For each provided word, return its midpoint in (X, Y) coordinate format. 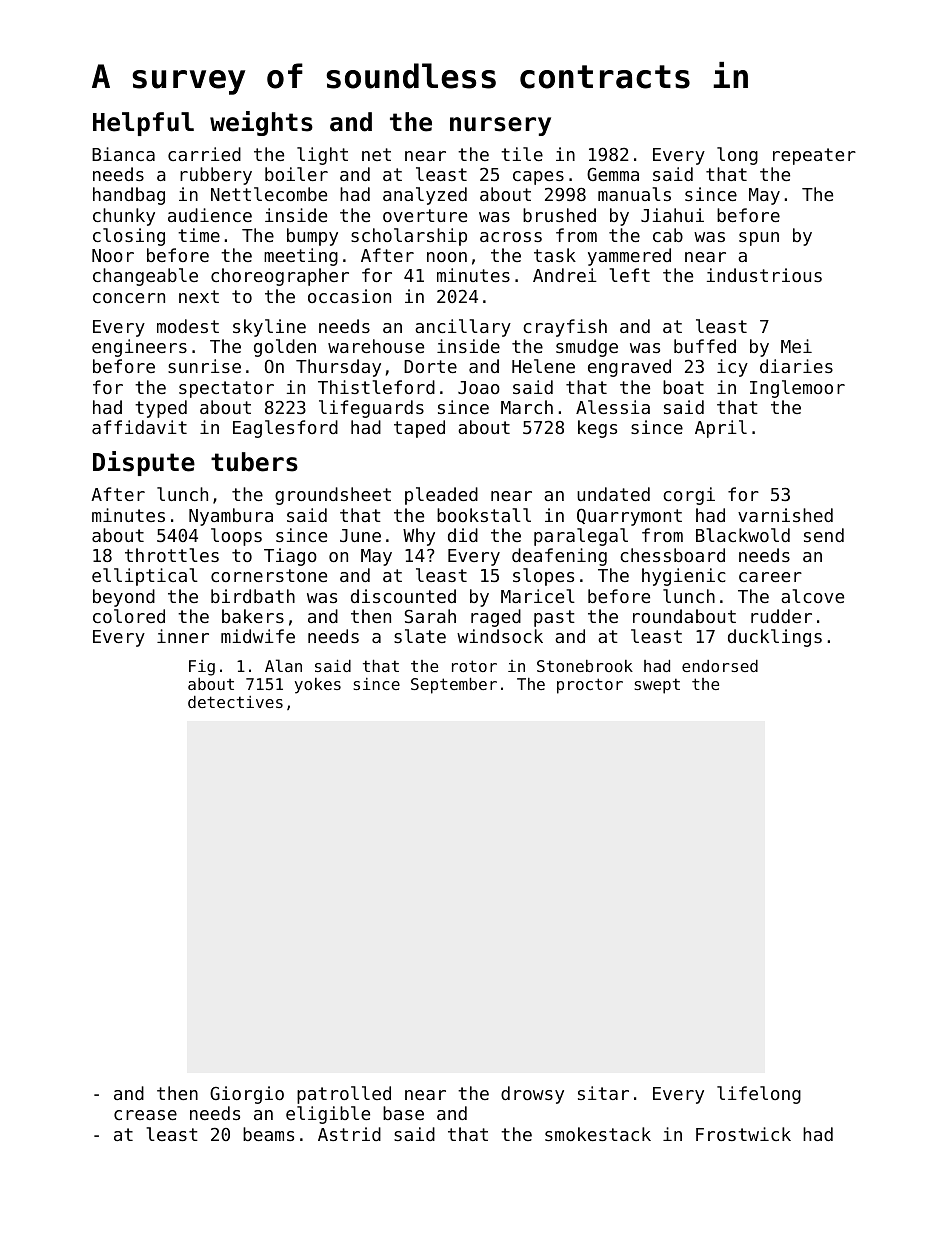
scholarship (409, 237)
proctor (590, 686)
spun (759, 239)
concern (129, 298)
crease (145, 1115)
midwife (258, 636)
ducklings (775, 638)
